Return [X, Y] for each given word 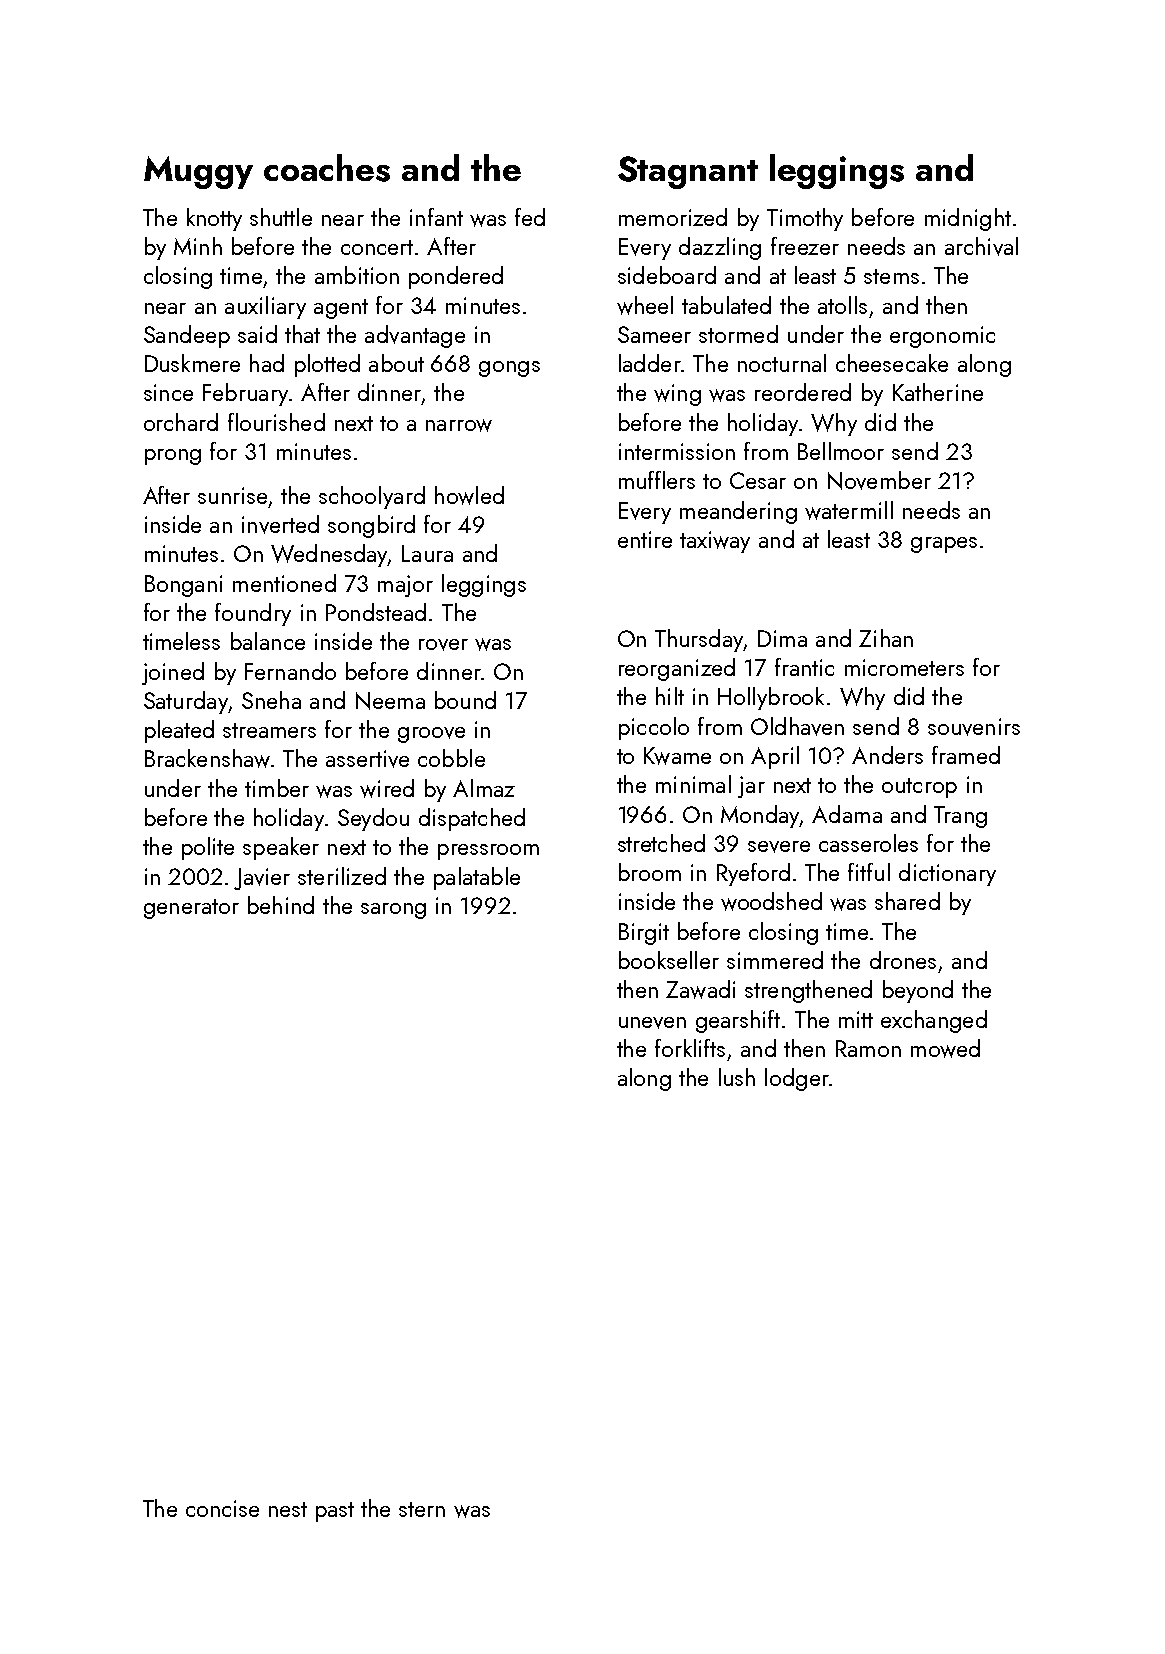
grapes [944, 545]
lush [737, 1077]
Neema [390, 701]
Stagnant [688, 172]
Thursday [699, 640]
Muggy [198, 172]
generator [191, 909]
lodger [797, 1079]
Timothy [805, 219]
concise [222, 1508]
